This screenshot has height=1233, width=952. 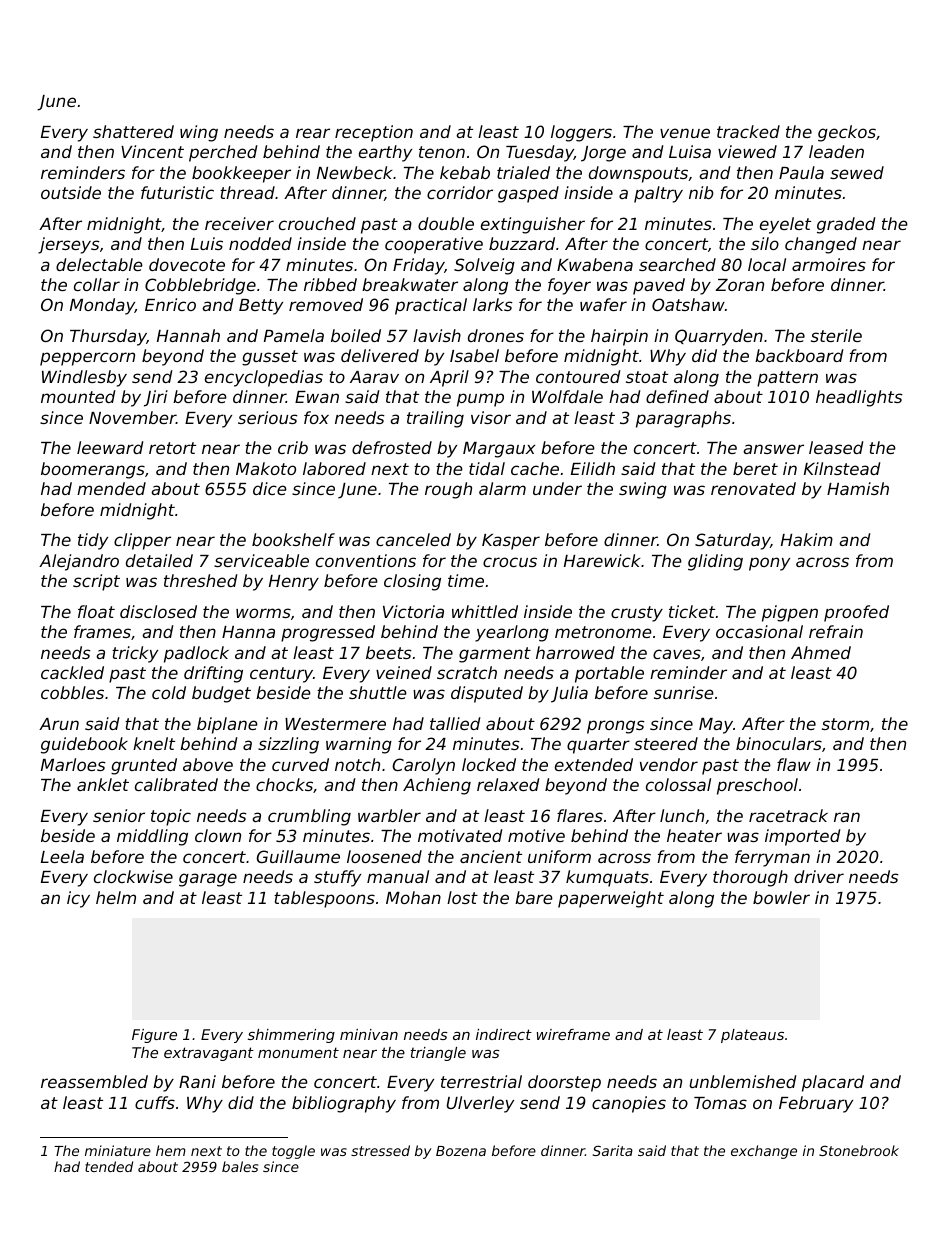 I want to click on colossal, so click(x=678, y=784).
